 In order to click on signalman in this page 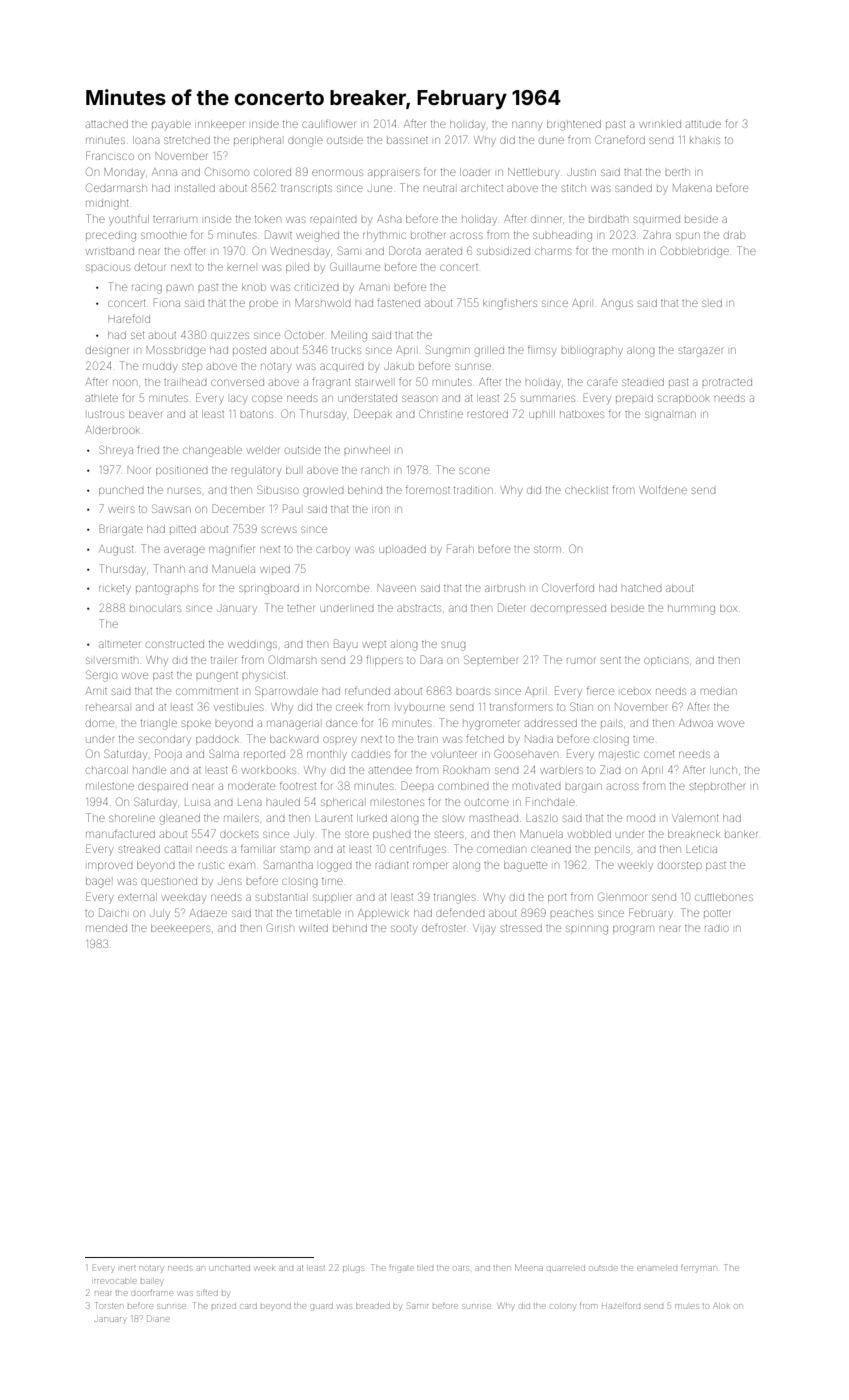, I will do `click(670, 416)`.
